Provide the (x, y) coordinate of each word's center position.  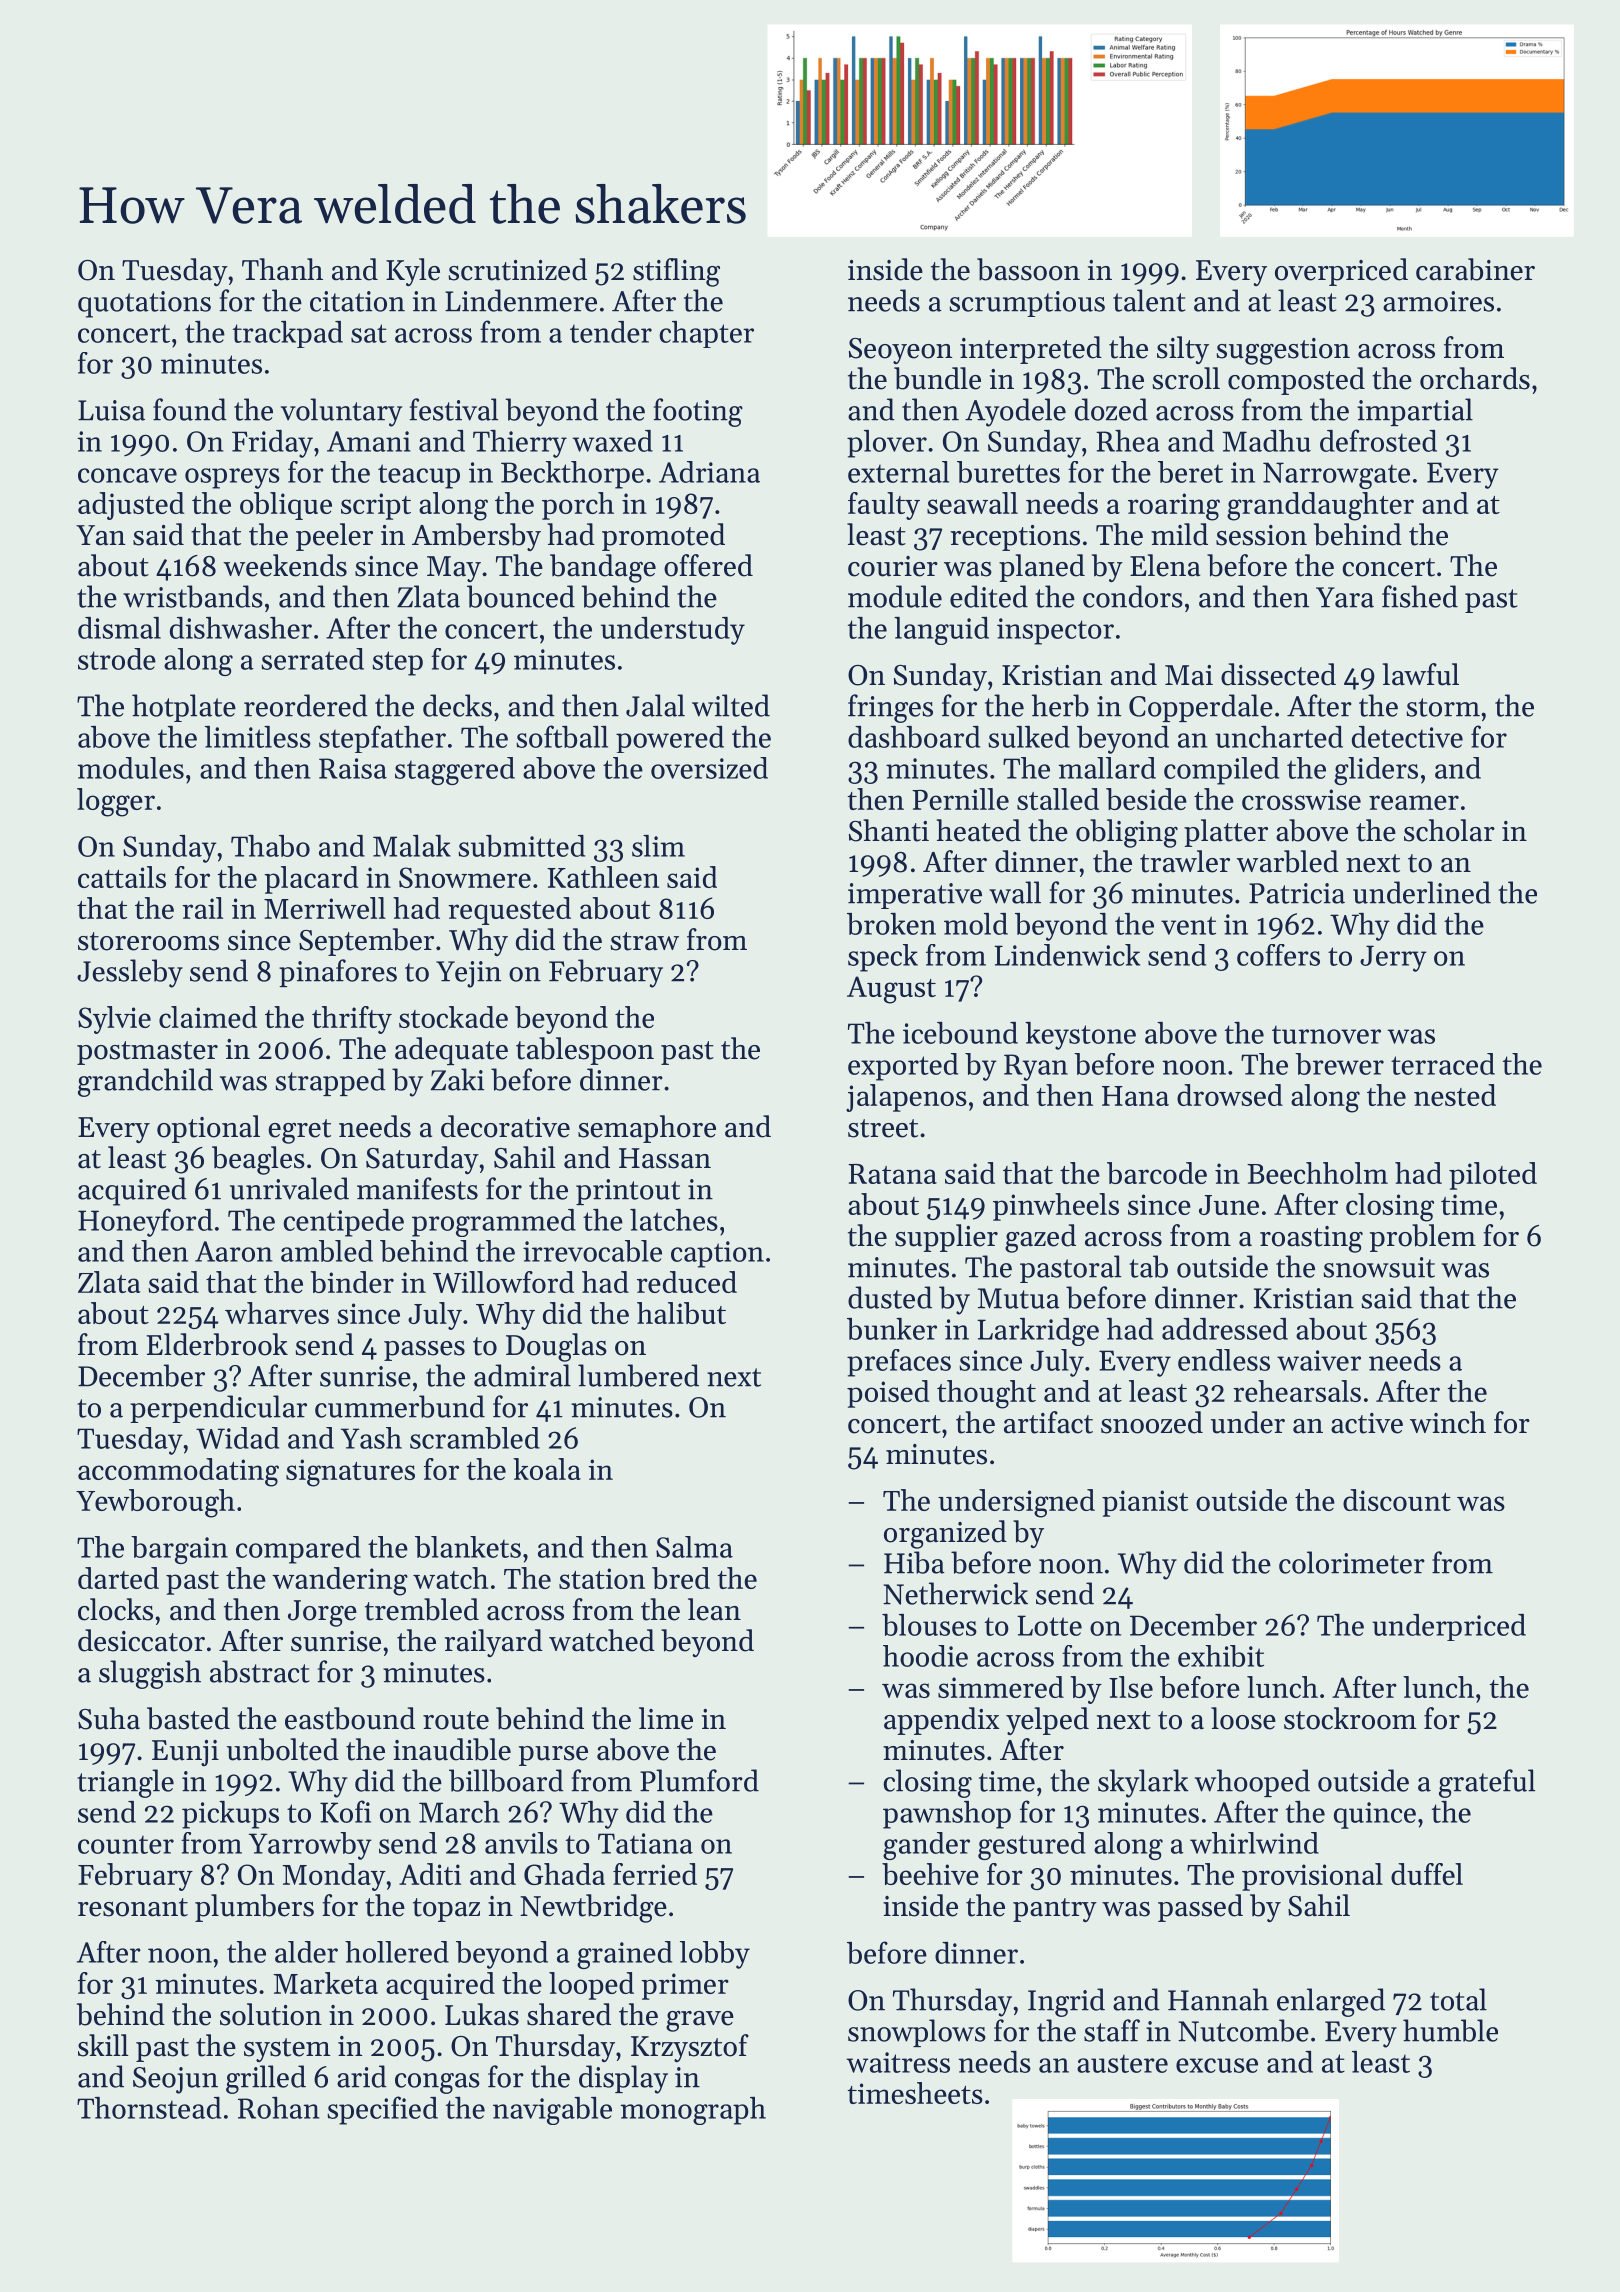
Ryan (1036, 1067)
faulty (884, 506)
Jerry (1393, 958)
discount (1397, 1500)
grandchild (145, 1082)
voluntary (341, 412)
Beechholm (1317, 1173)
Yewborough (155, 1503)
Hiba (914, 1562)
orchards (1475, 378)
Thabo (270, 846)
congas (437, 2083)
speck (883, 958)
